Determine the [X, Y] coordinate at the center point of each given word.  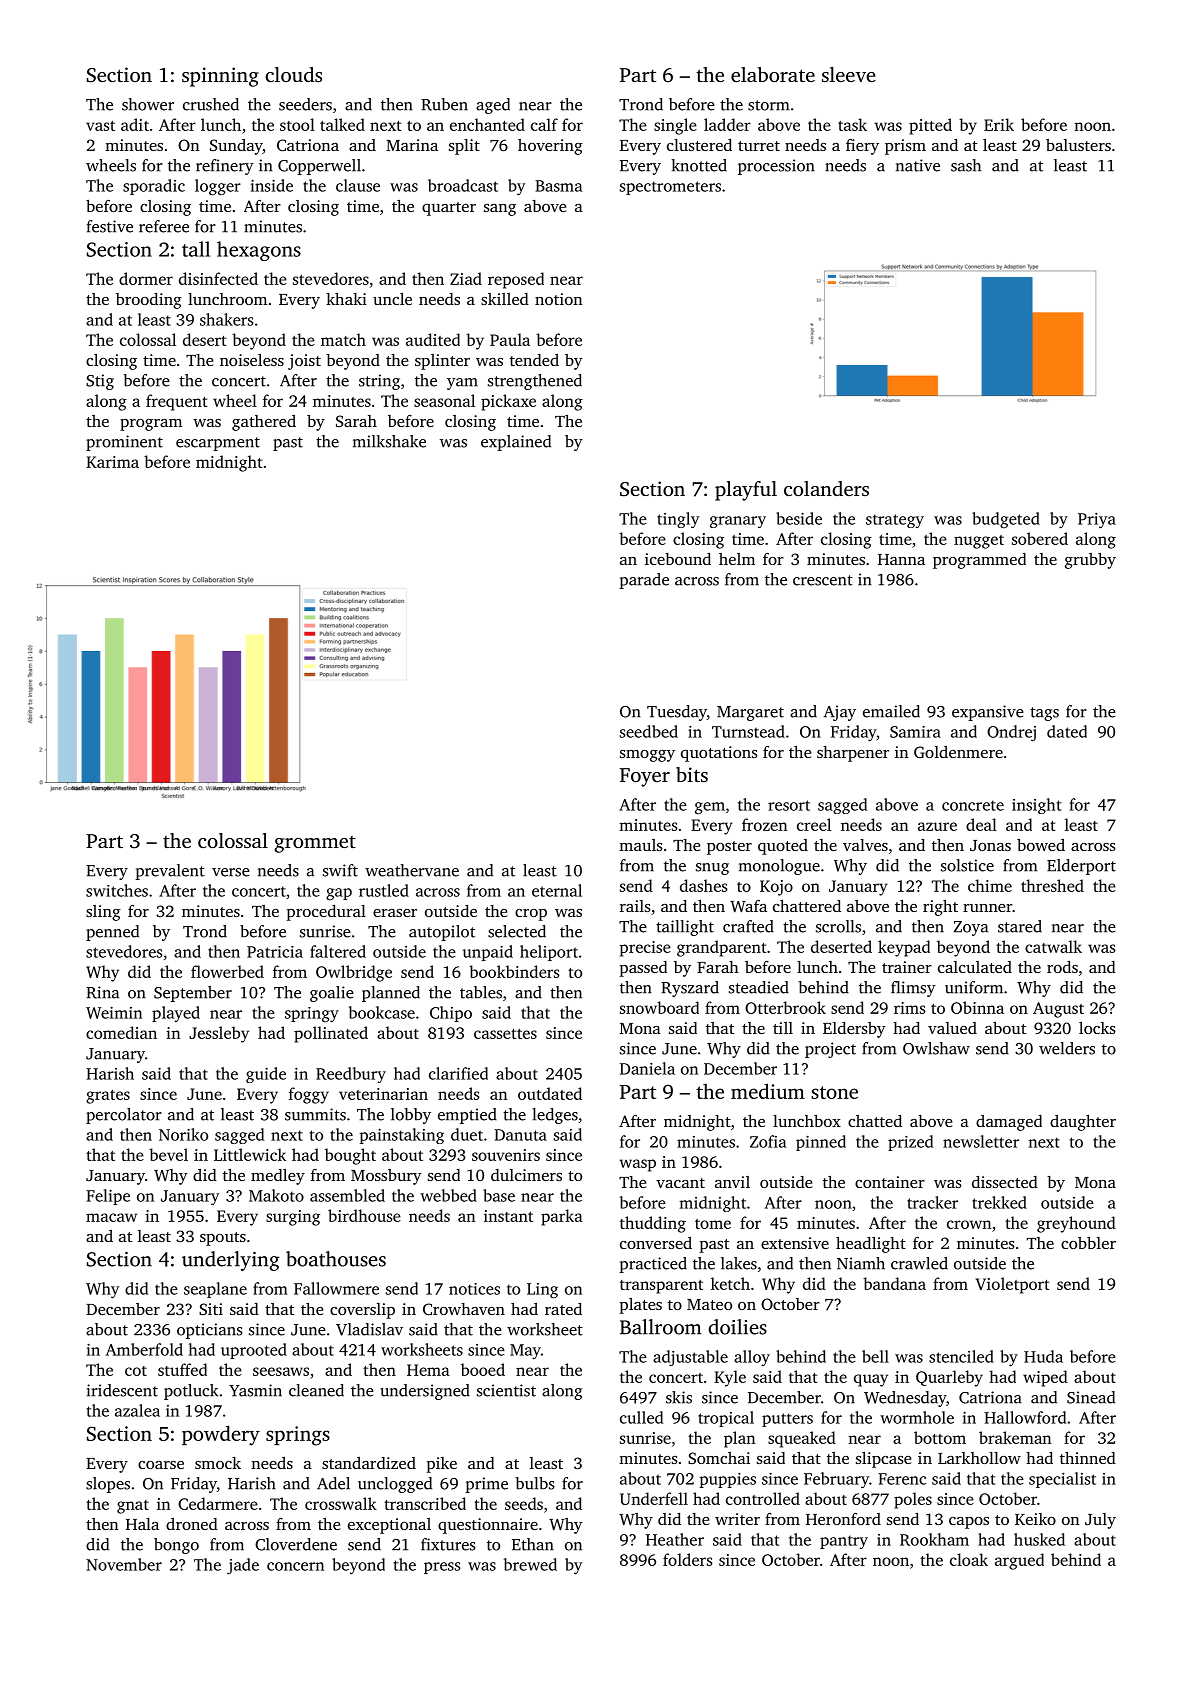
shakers [226, 319]
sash [966, 165]
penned [112, 933]
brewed [530, 1564]
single [675, 126]
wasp [638, 1165]
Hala [142, 1524]
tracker [932, 1202]
